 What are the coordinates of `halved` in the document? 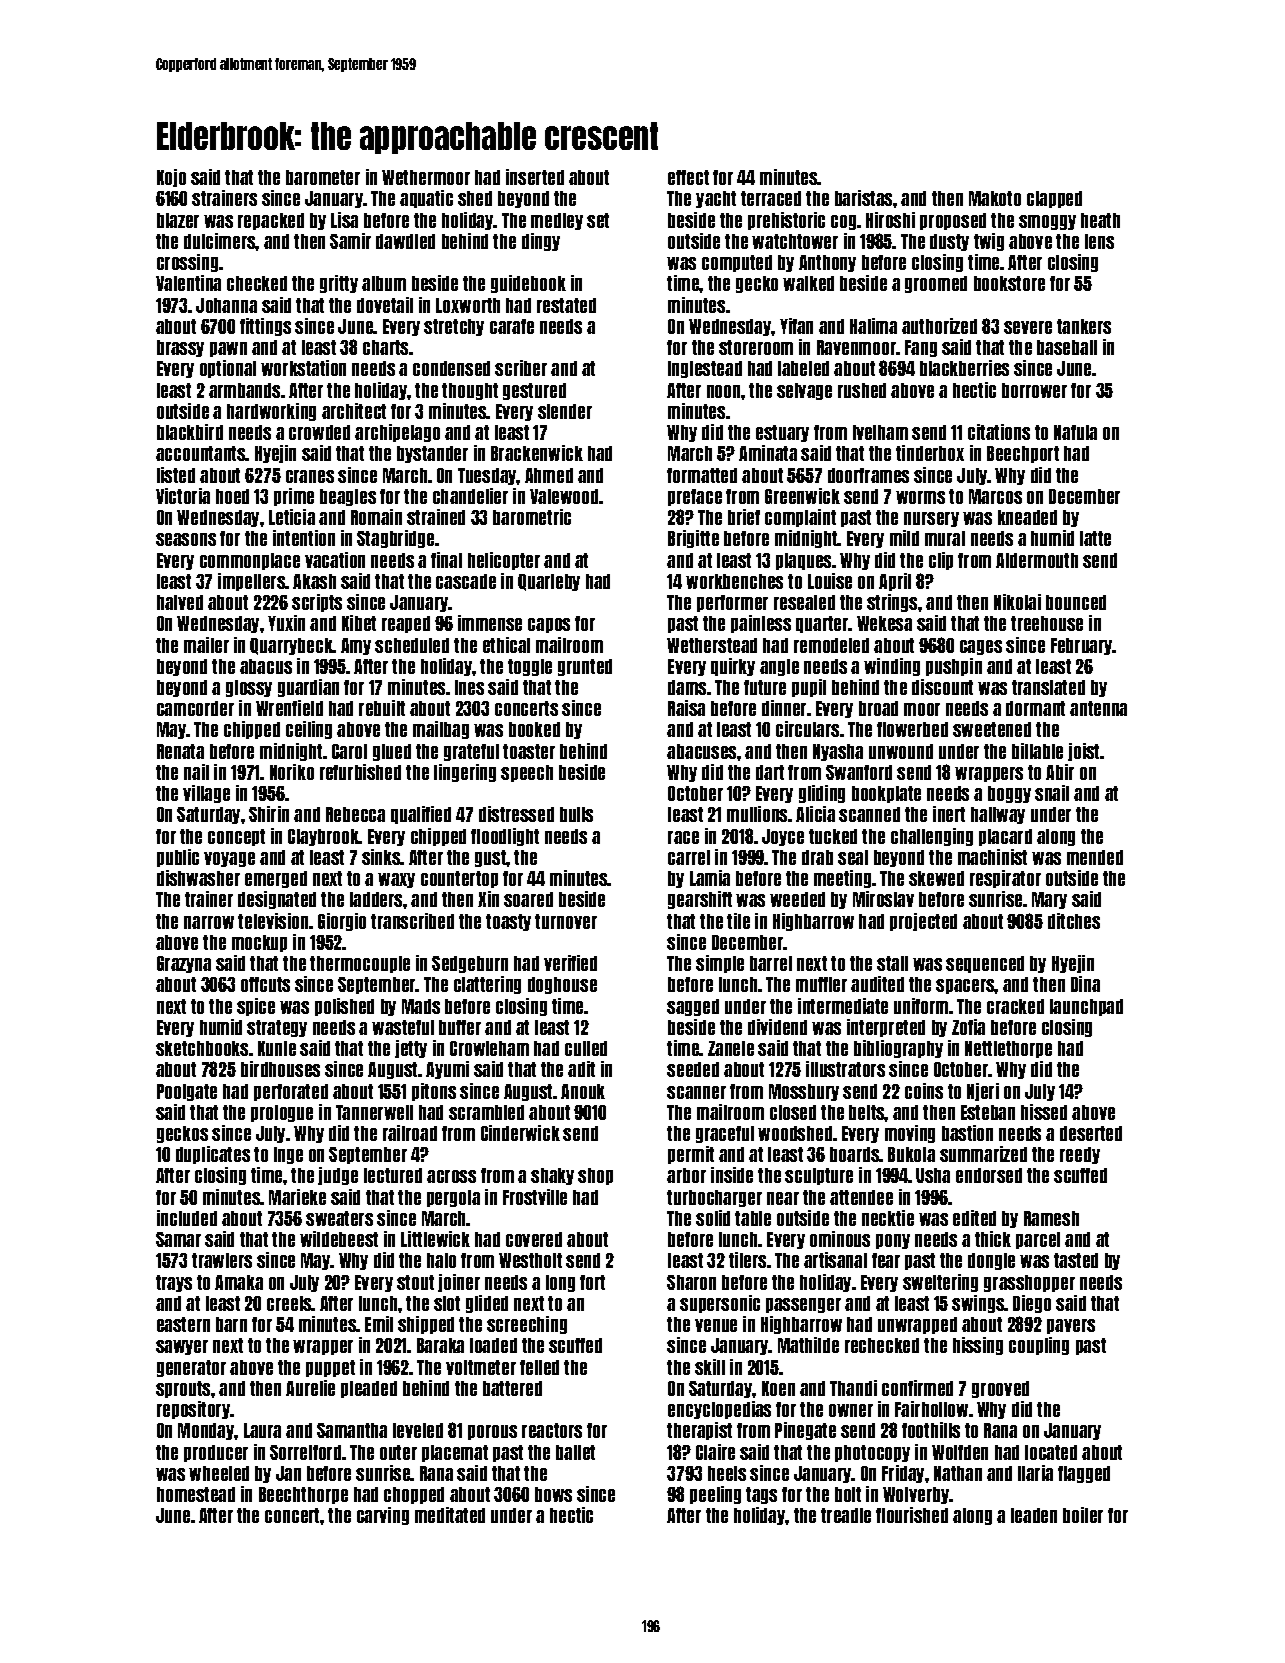 It's located at (180, 602).
